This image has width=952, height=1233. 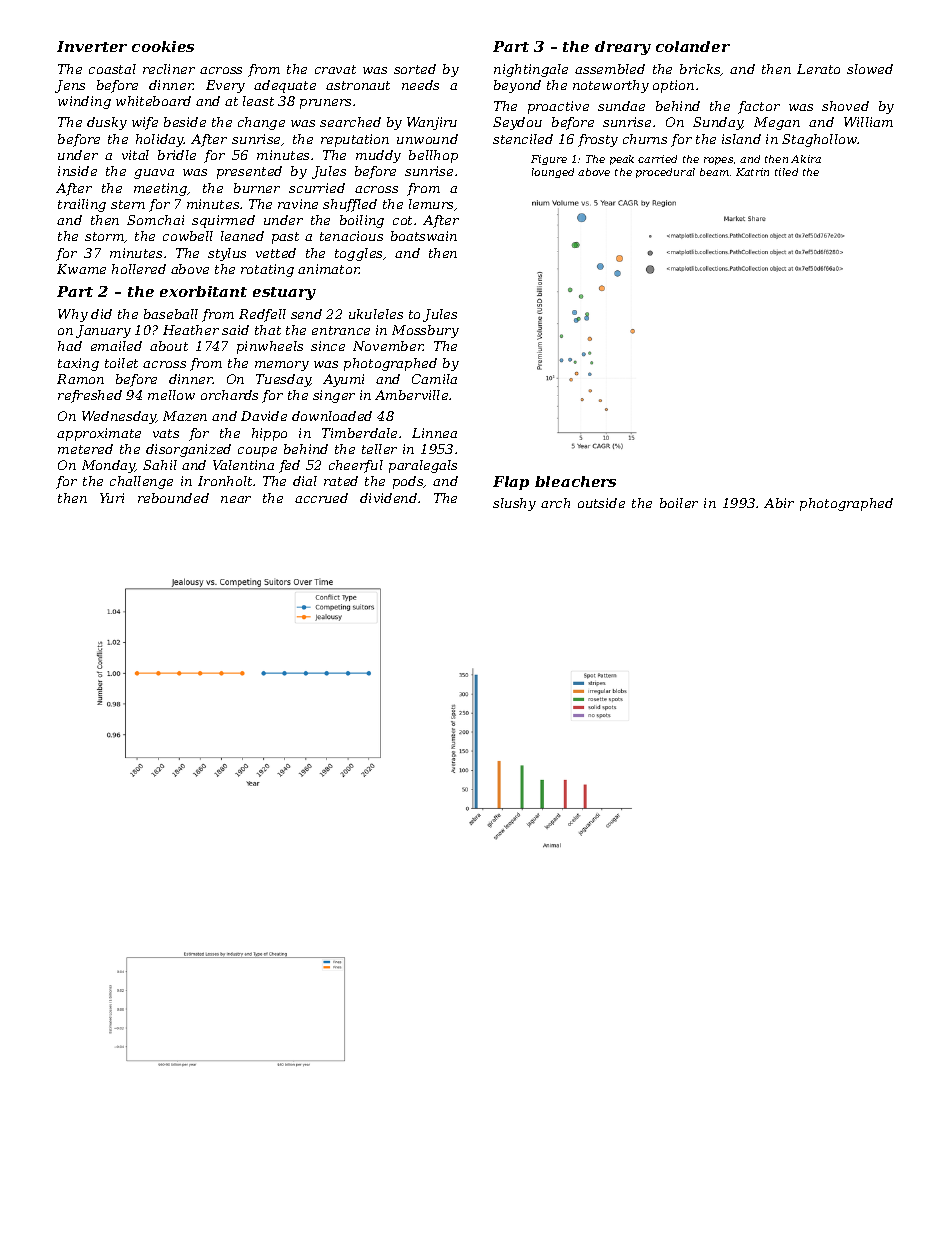 I want to click on disorganized, so click(x=188, y=450).
